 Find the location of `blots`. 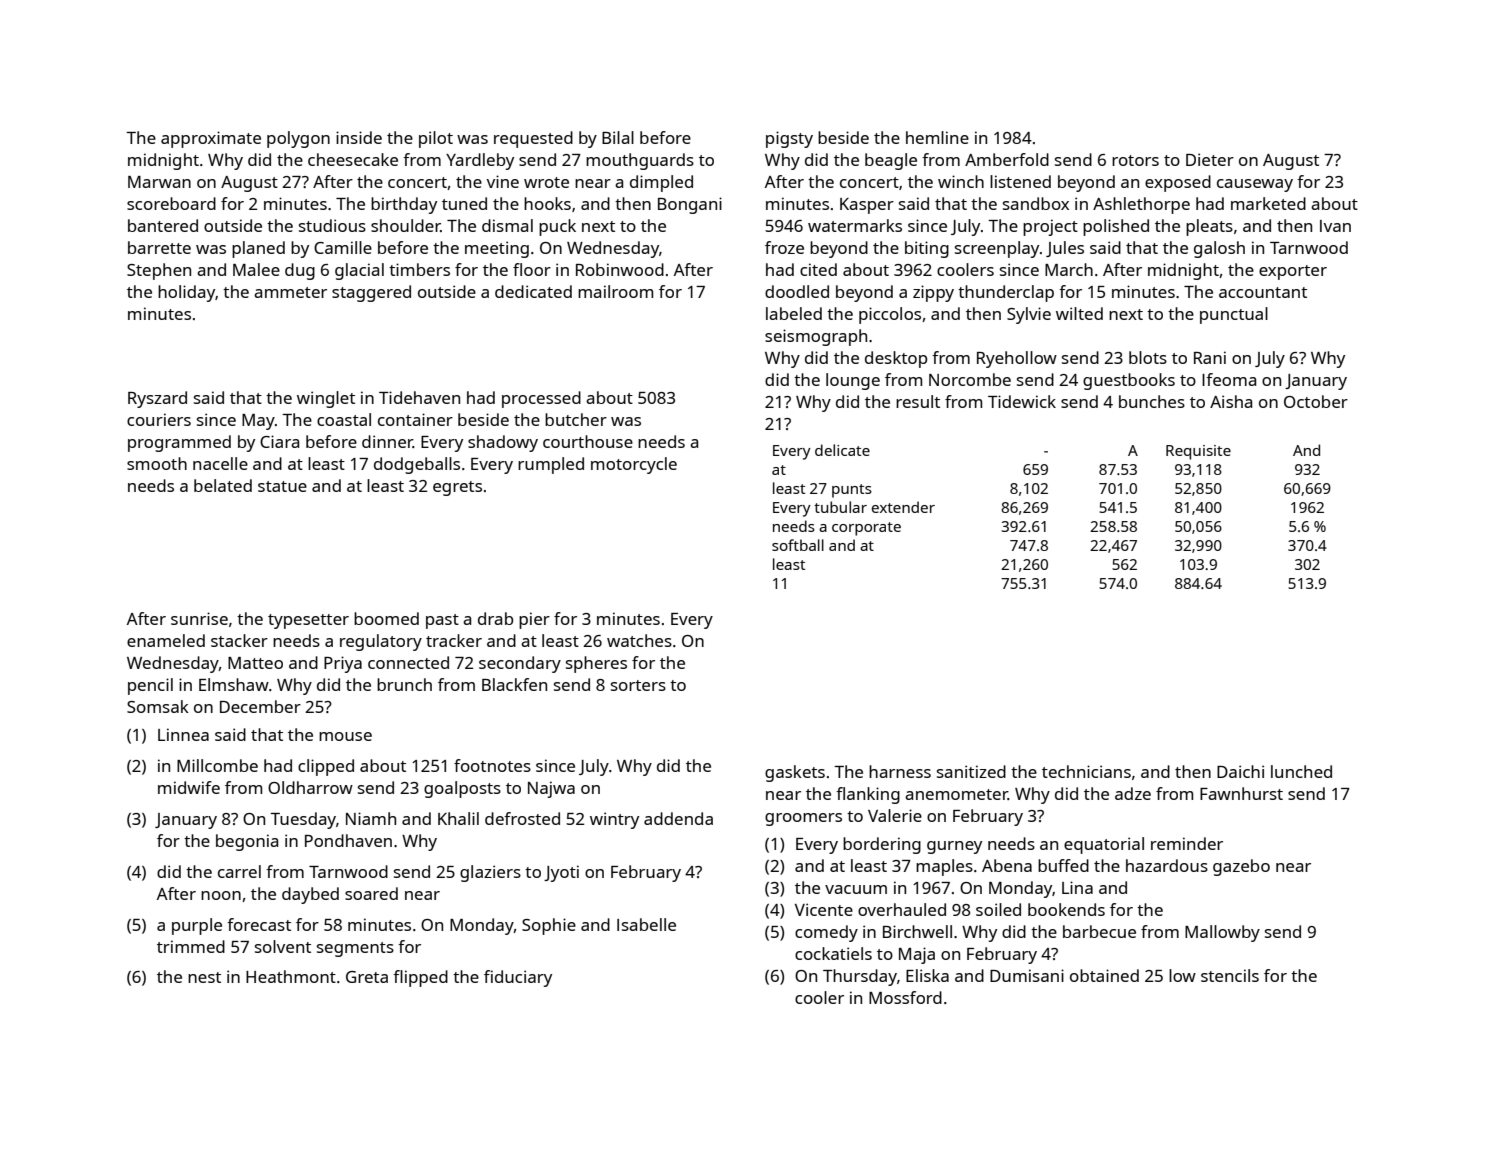

blots is located at coordinates (1148, 357).
